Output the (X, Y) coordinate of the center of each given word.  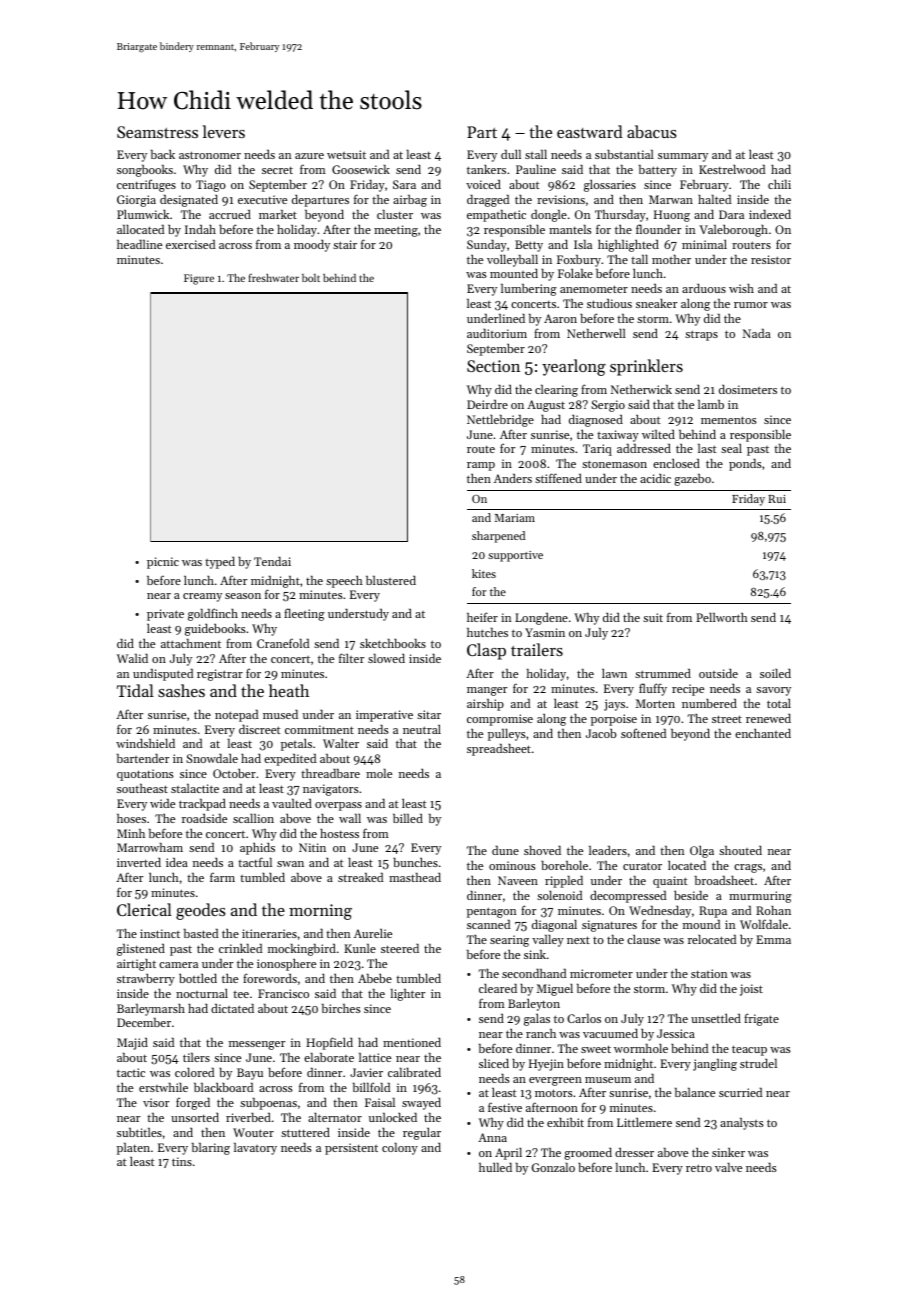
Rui (777, 499)
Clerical (144, 909)
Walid (132, 658)
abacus (652, 131)
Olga (702, 852)
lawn (614, 673)
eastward (590, 131)
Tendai (272, 561)
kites (484, 573)
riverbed (248, 1117)
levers (224, 131)
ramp (481, 466)
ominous (512, 865)
